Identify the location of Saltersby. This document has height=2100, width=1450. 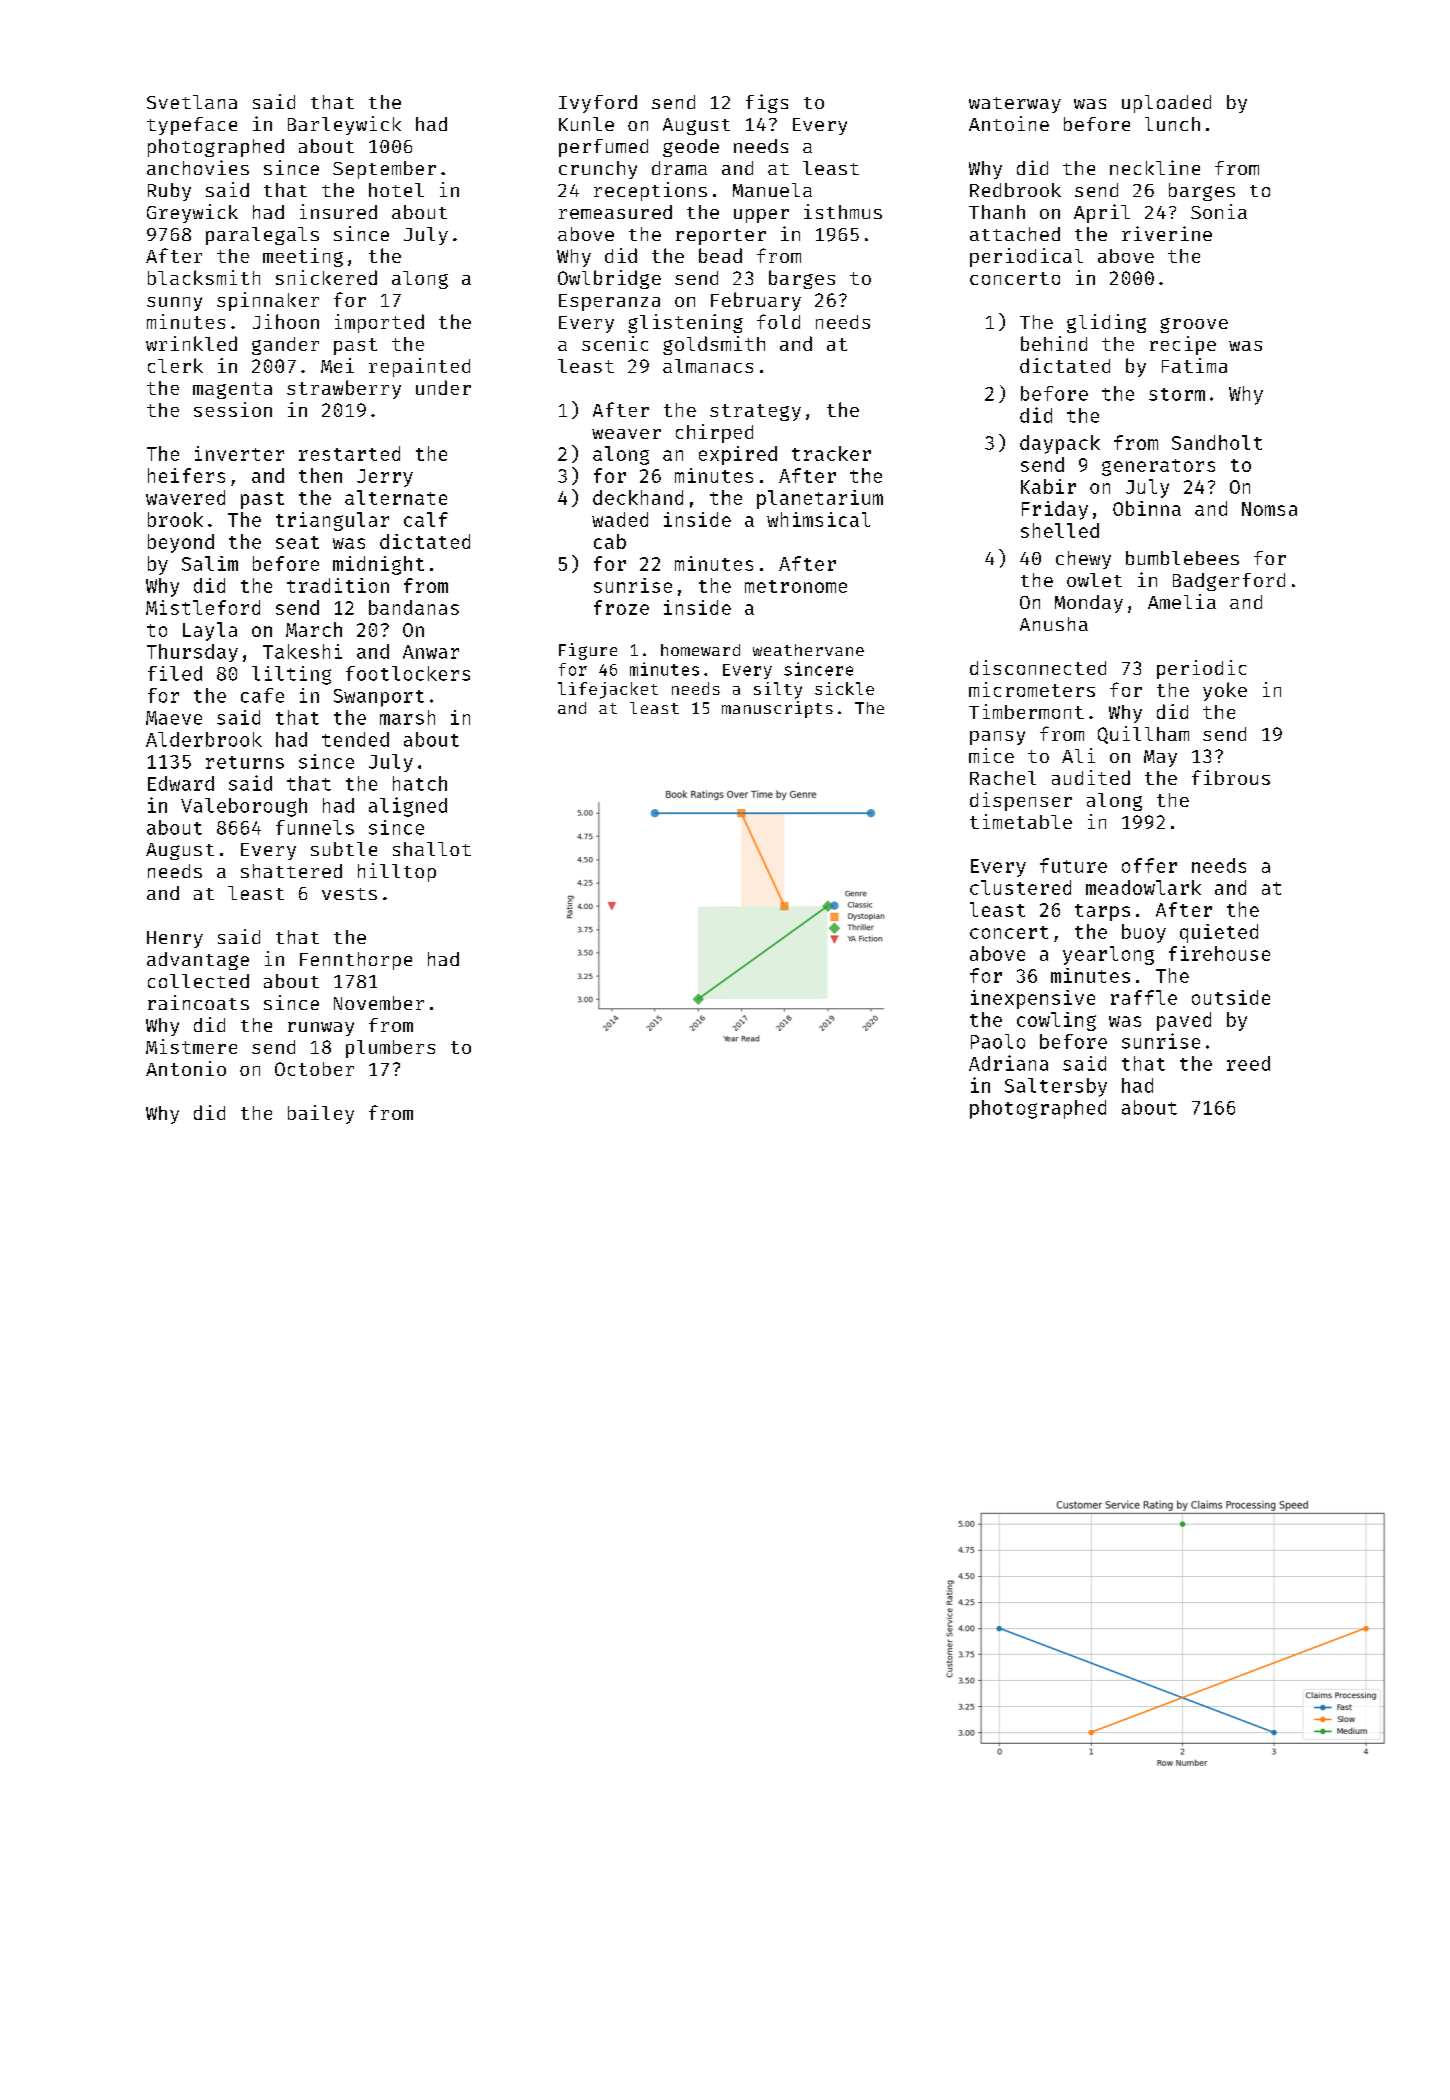
(1056, 1087).
